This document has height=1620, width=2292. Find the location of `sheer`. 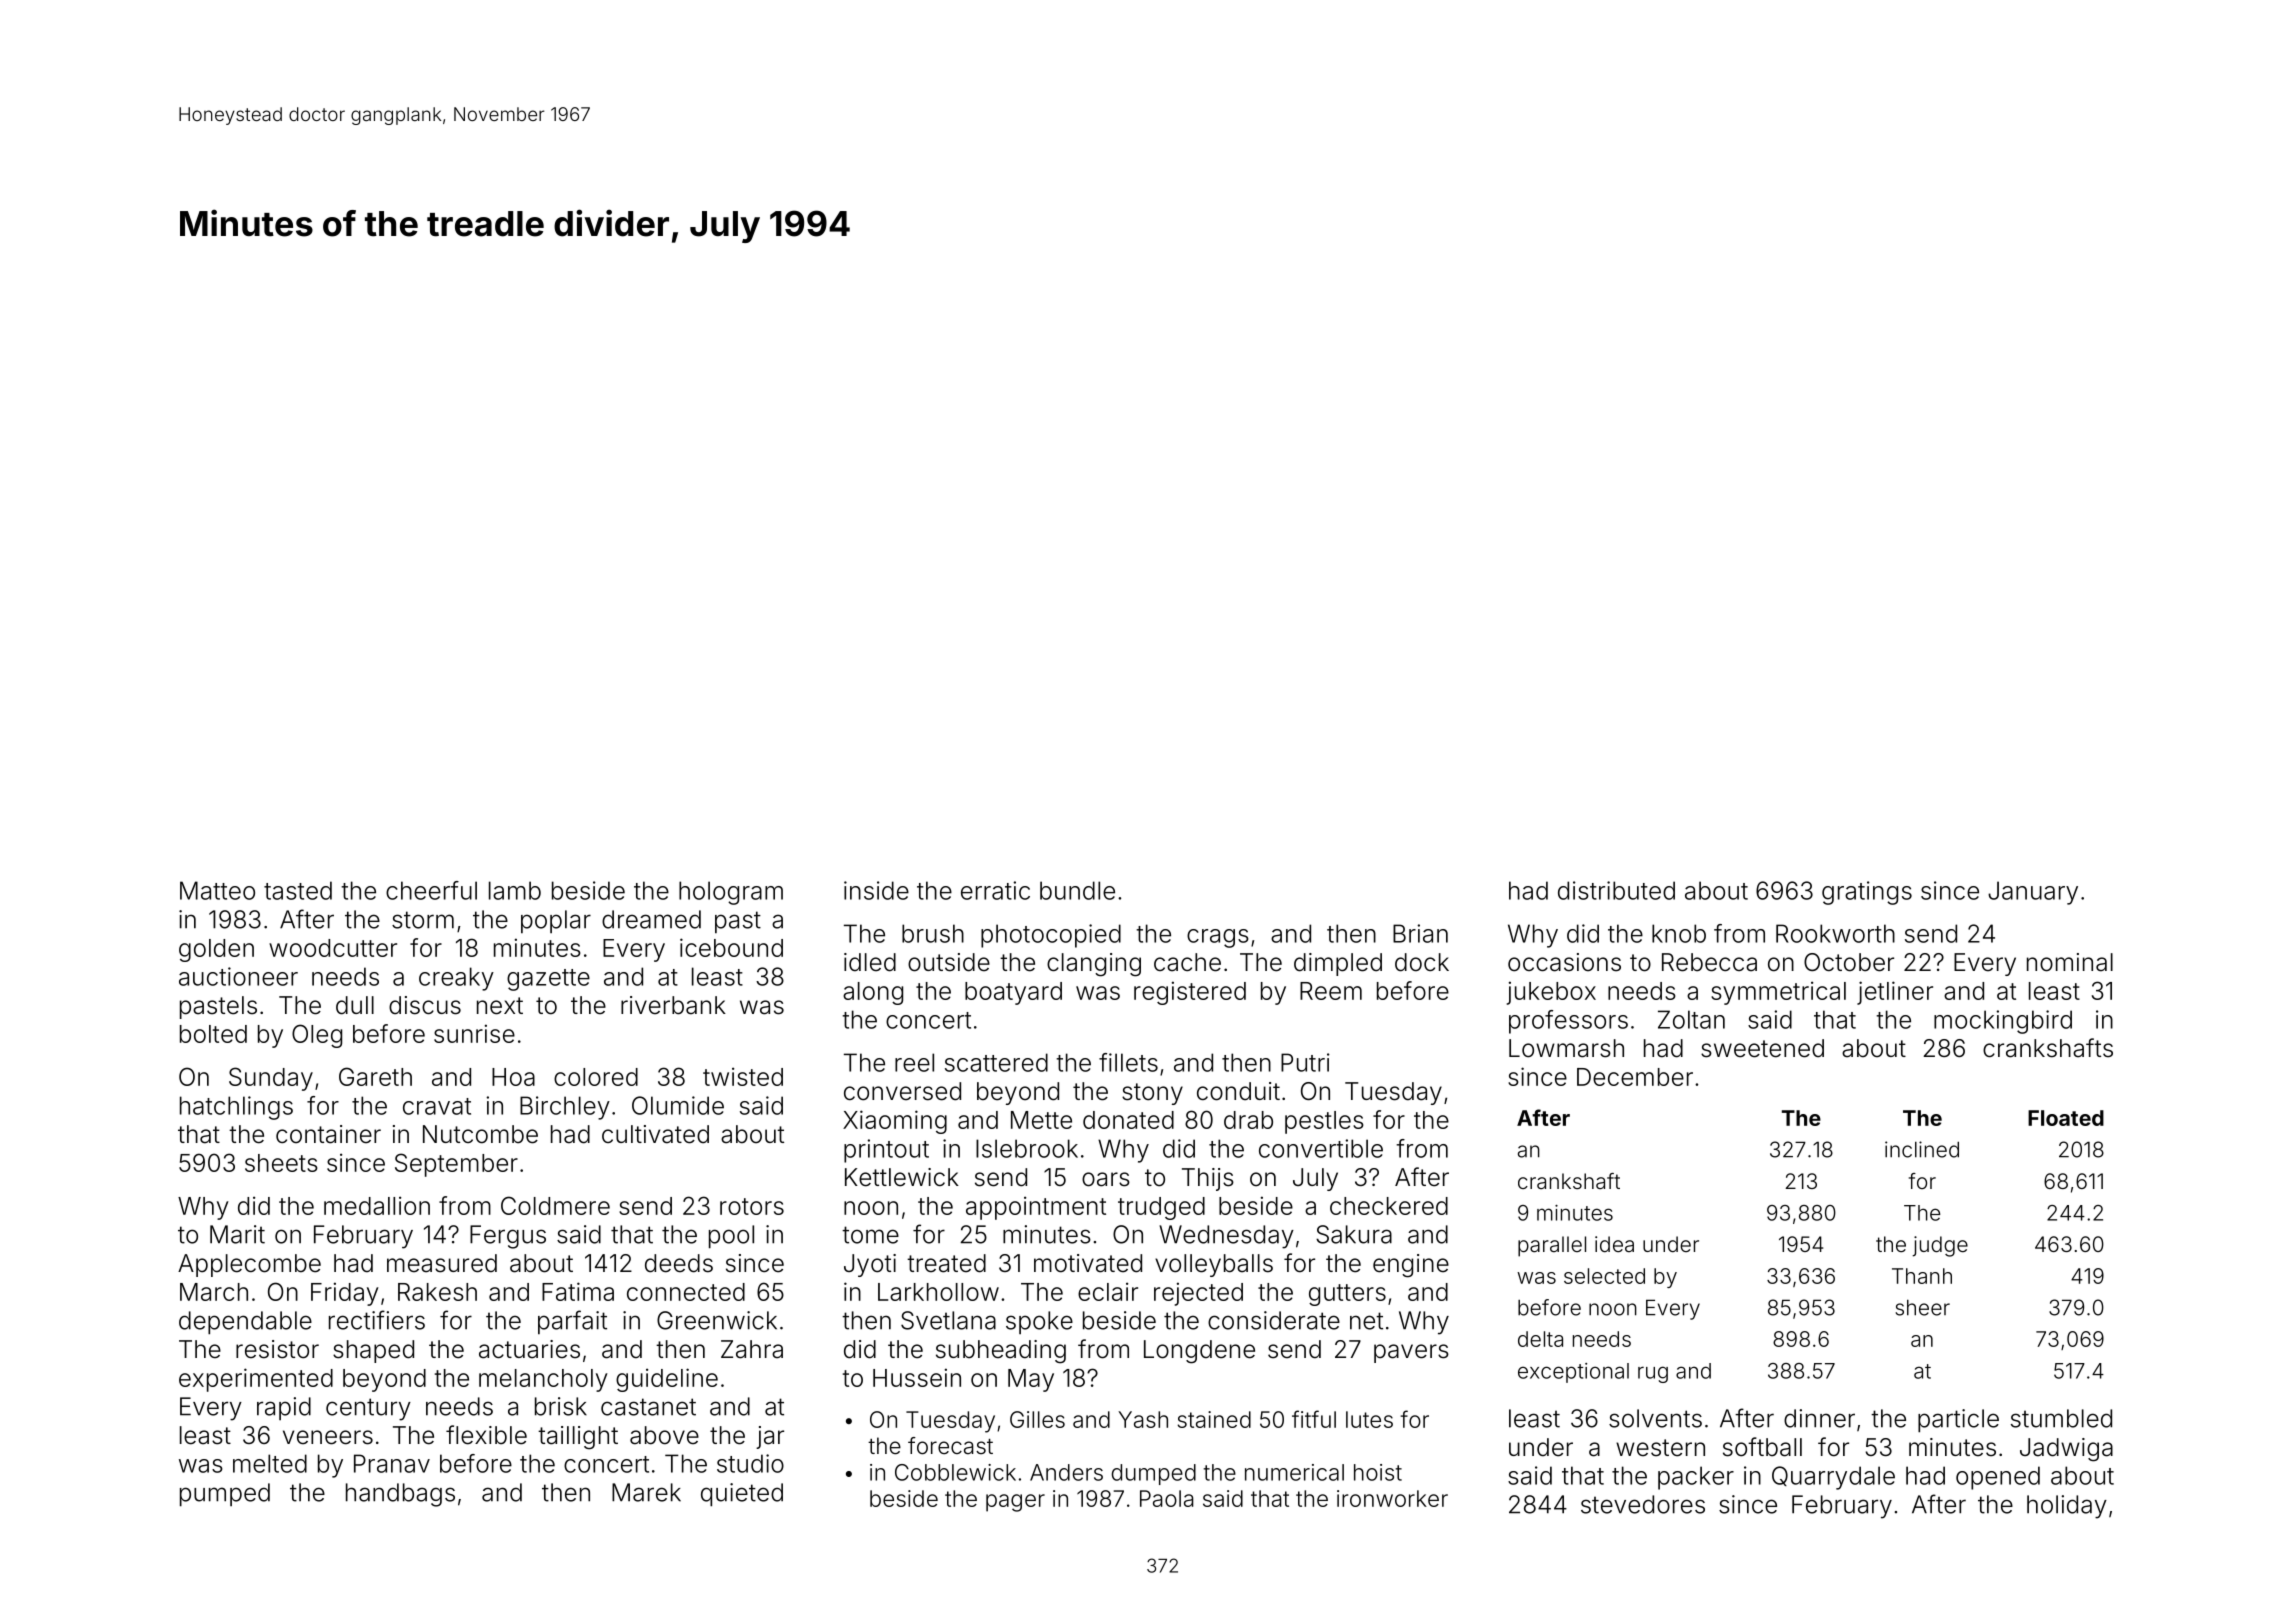

sheer is located at coordinates (1922, 1308).
